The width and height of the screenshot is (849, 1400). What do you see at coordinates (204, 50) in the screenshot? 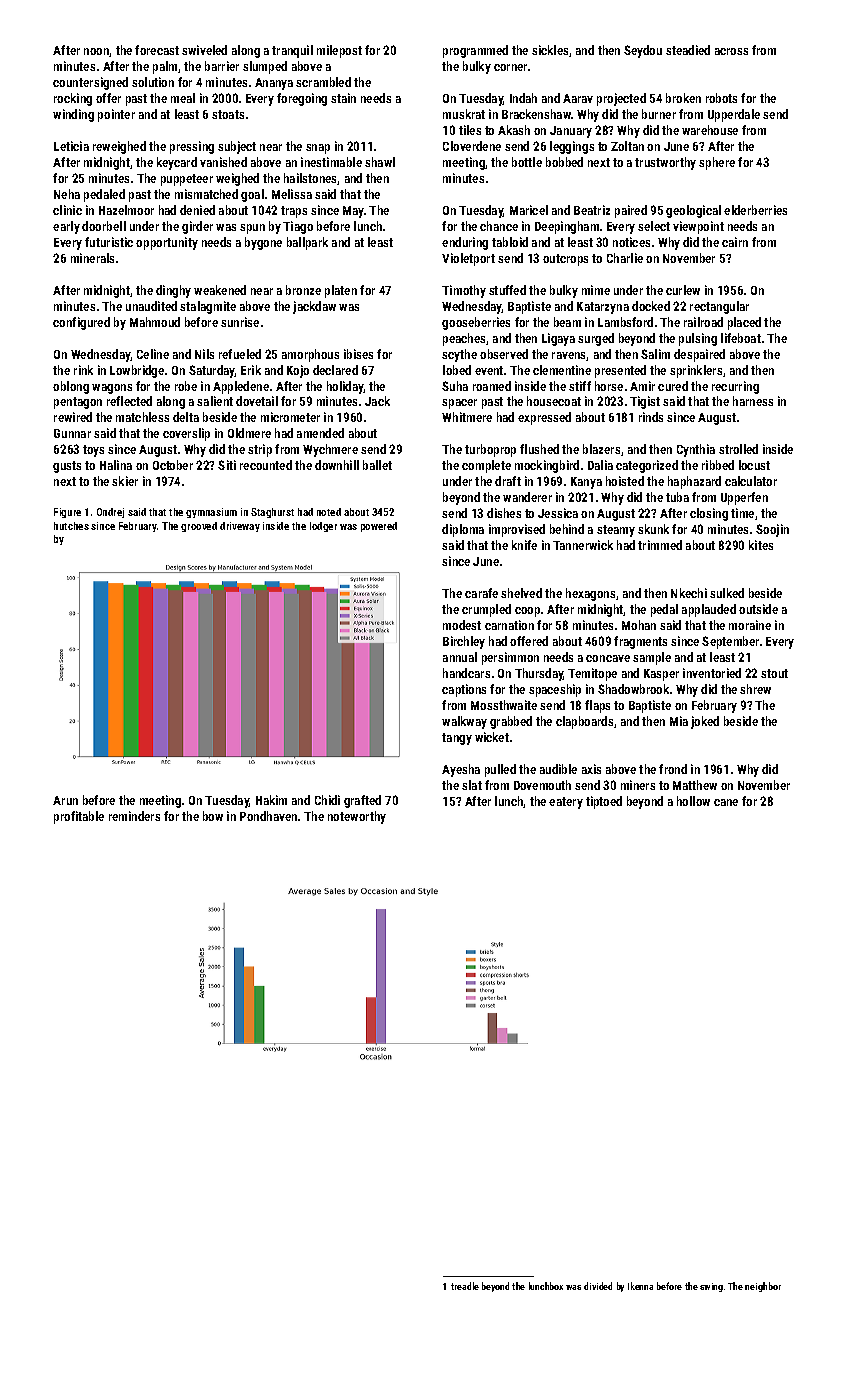
I see `swiveled` at bounding box center [204, 50].
